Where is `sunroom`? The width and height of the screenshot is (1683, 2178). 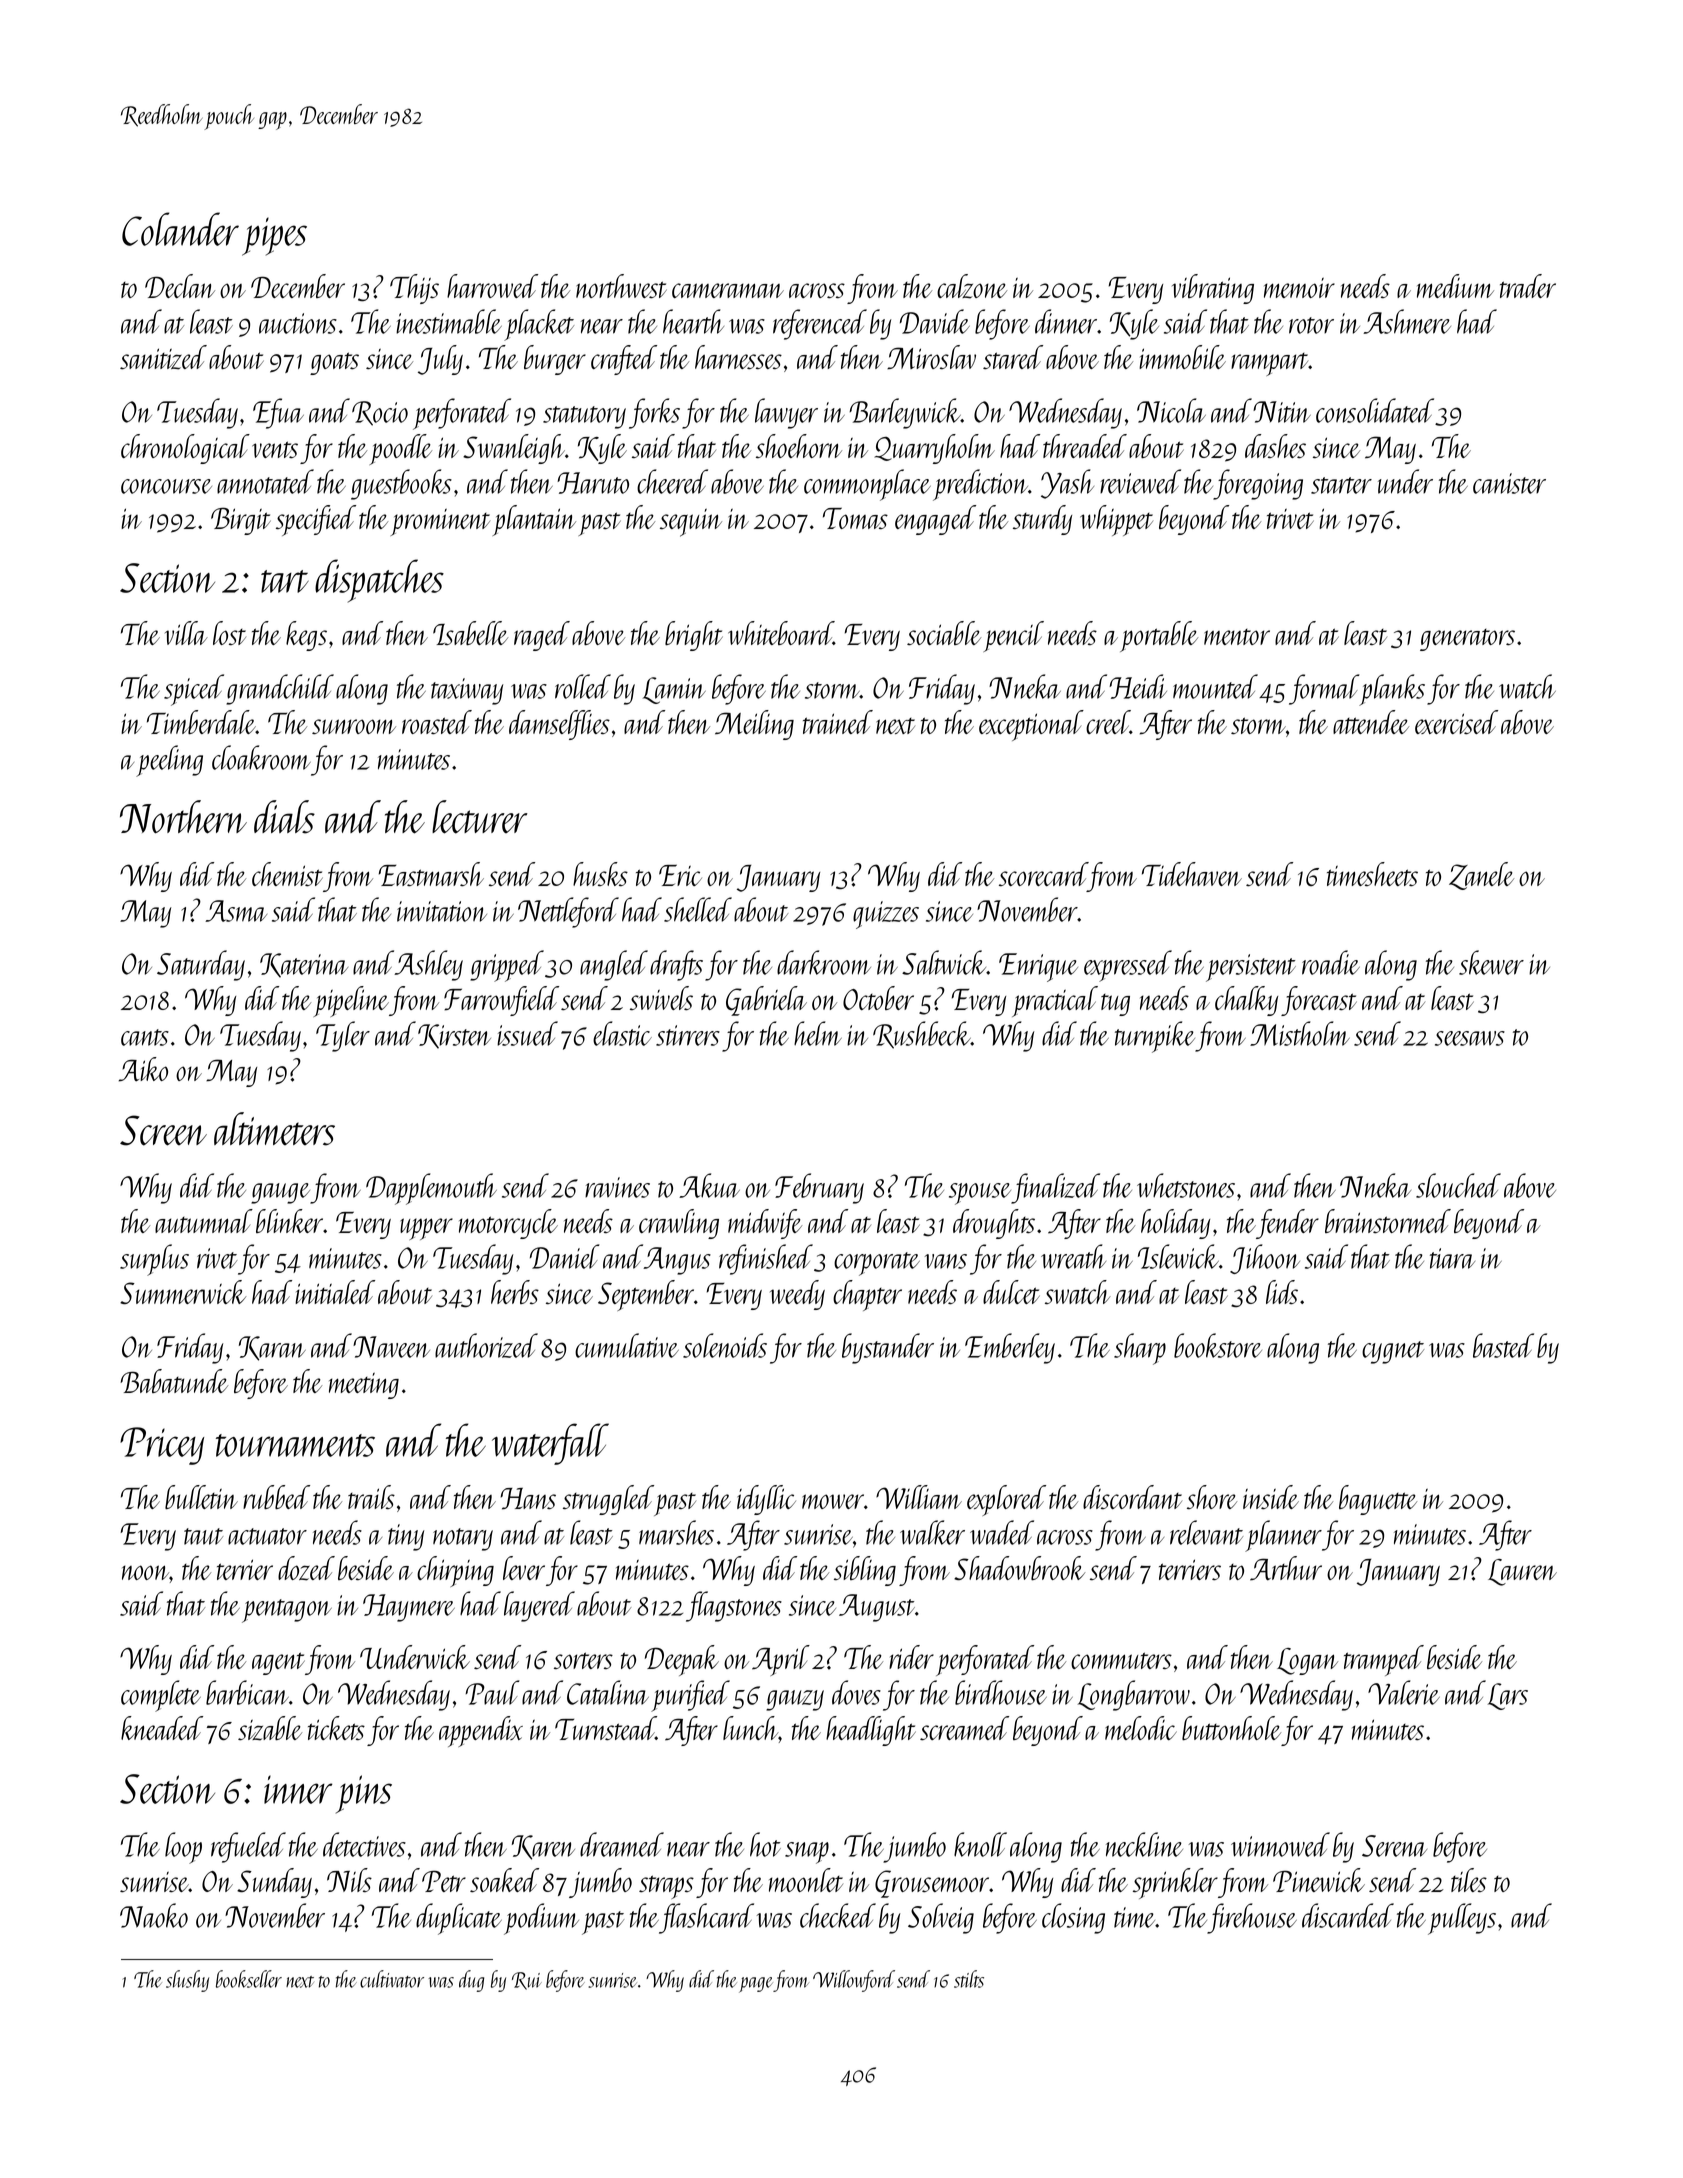
sunroom is located at coordinates (354, 726).
